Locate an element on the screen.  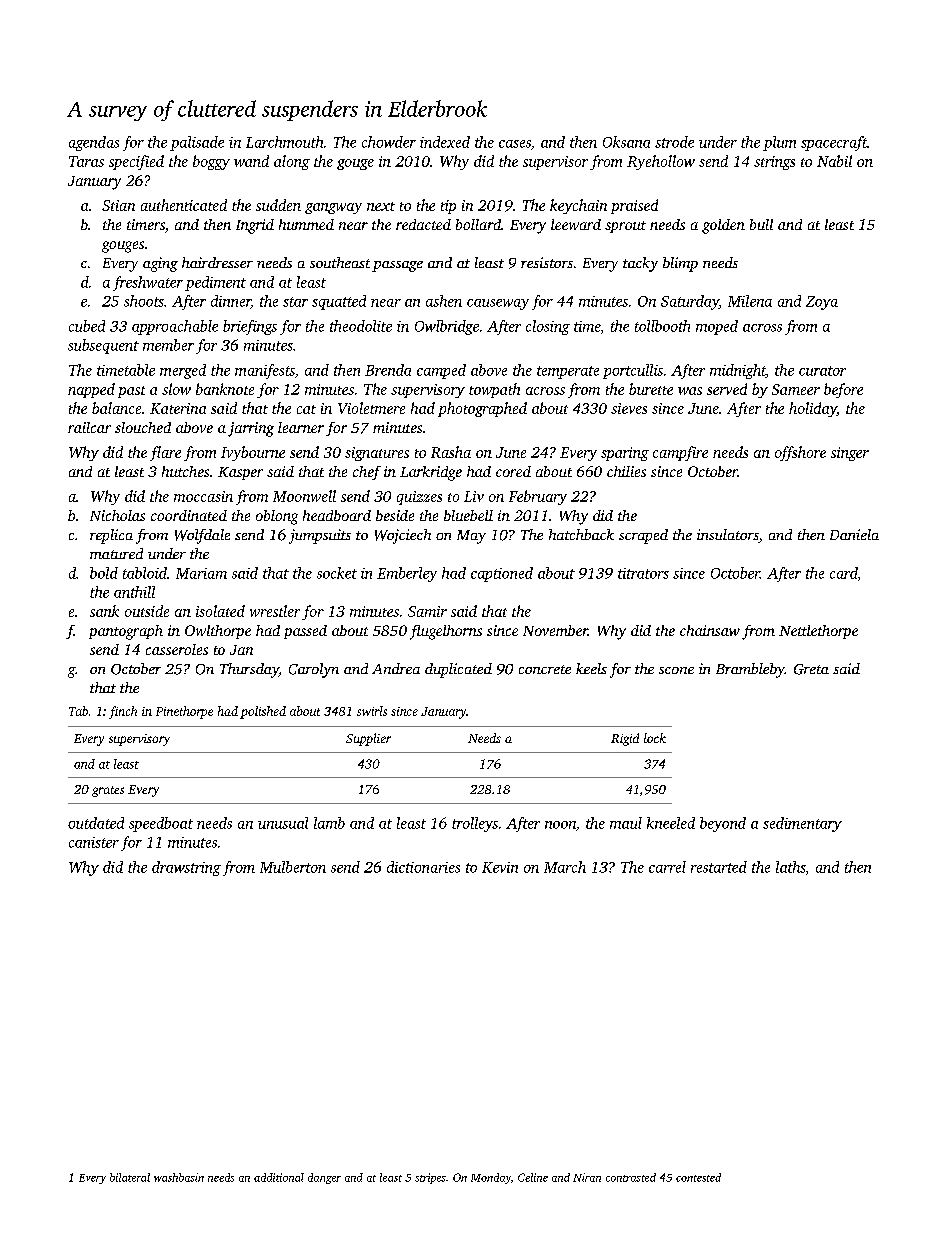
Owlbridge is located at coordinates (447, 327).
